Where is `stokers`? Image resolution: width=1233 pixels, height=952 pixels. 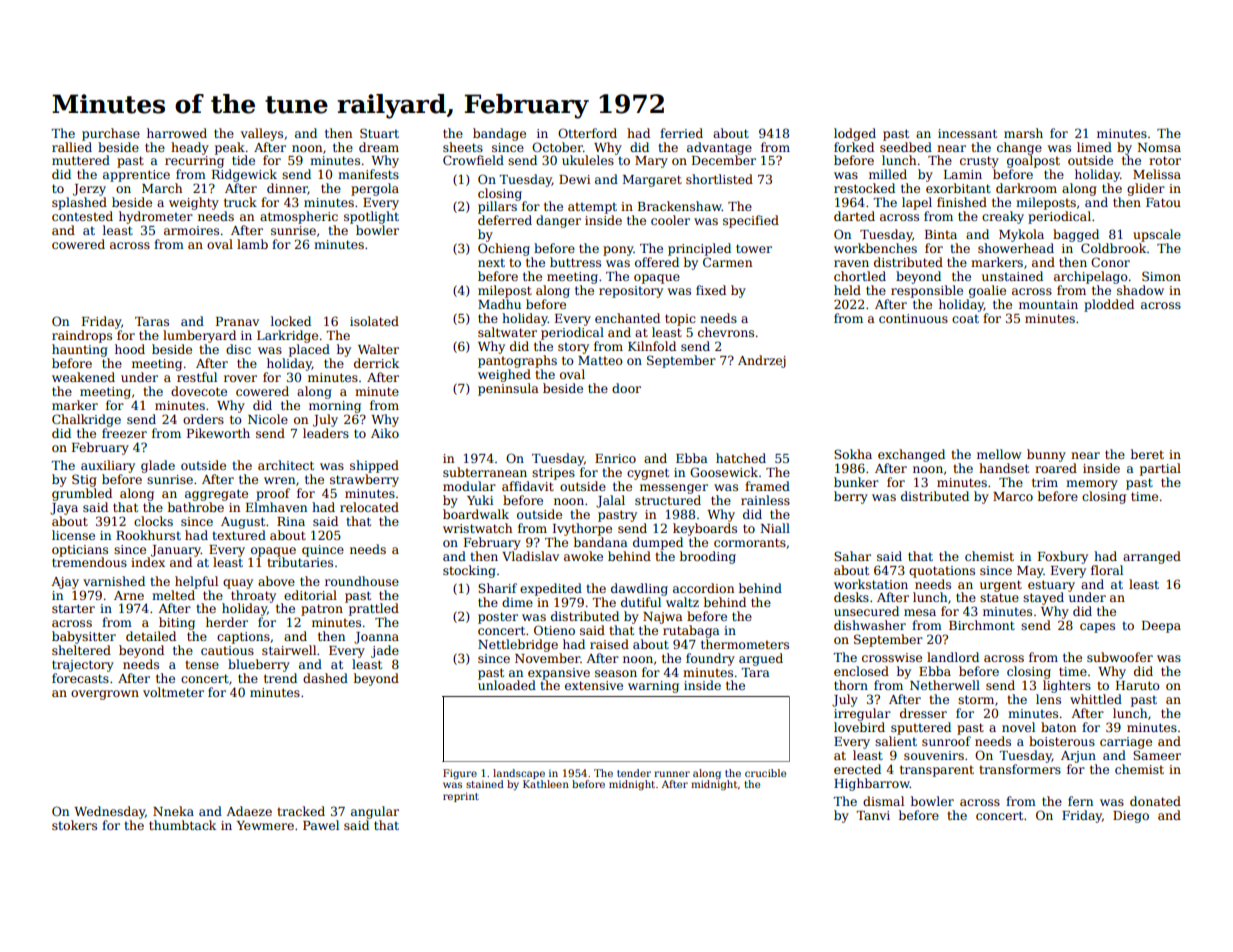
stokers is located at coordinates (74, 825).
